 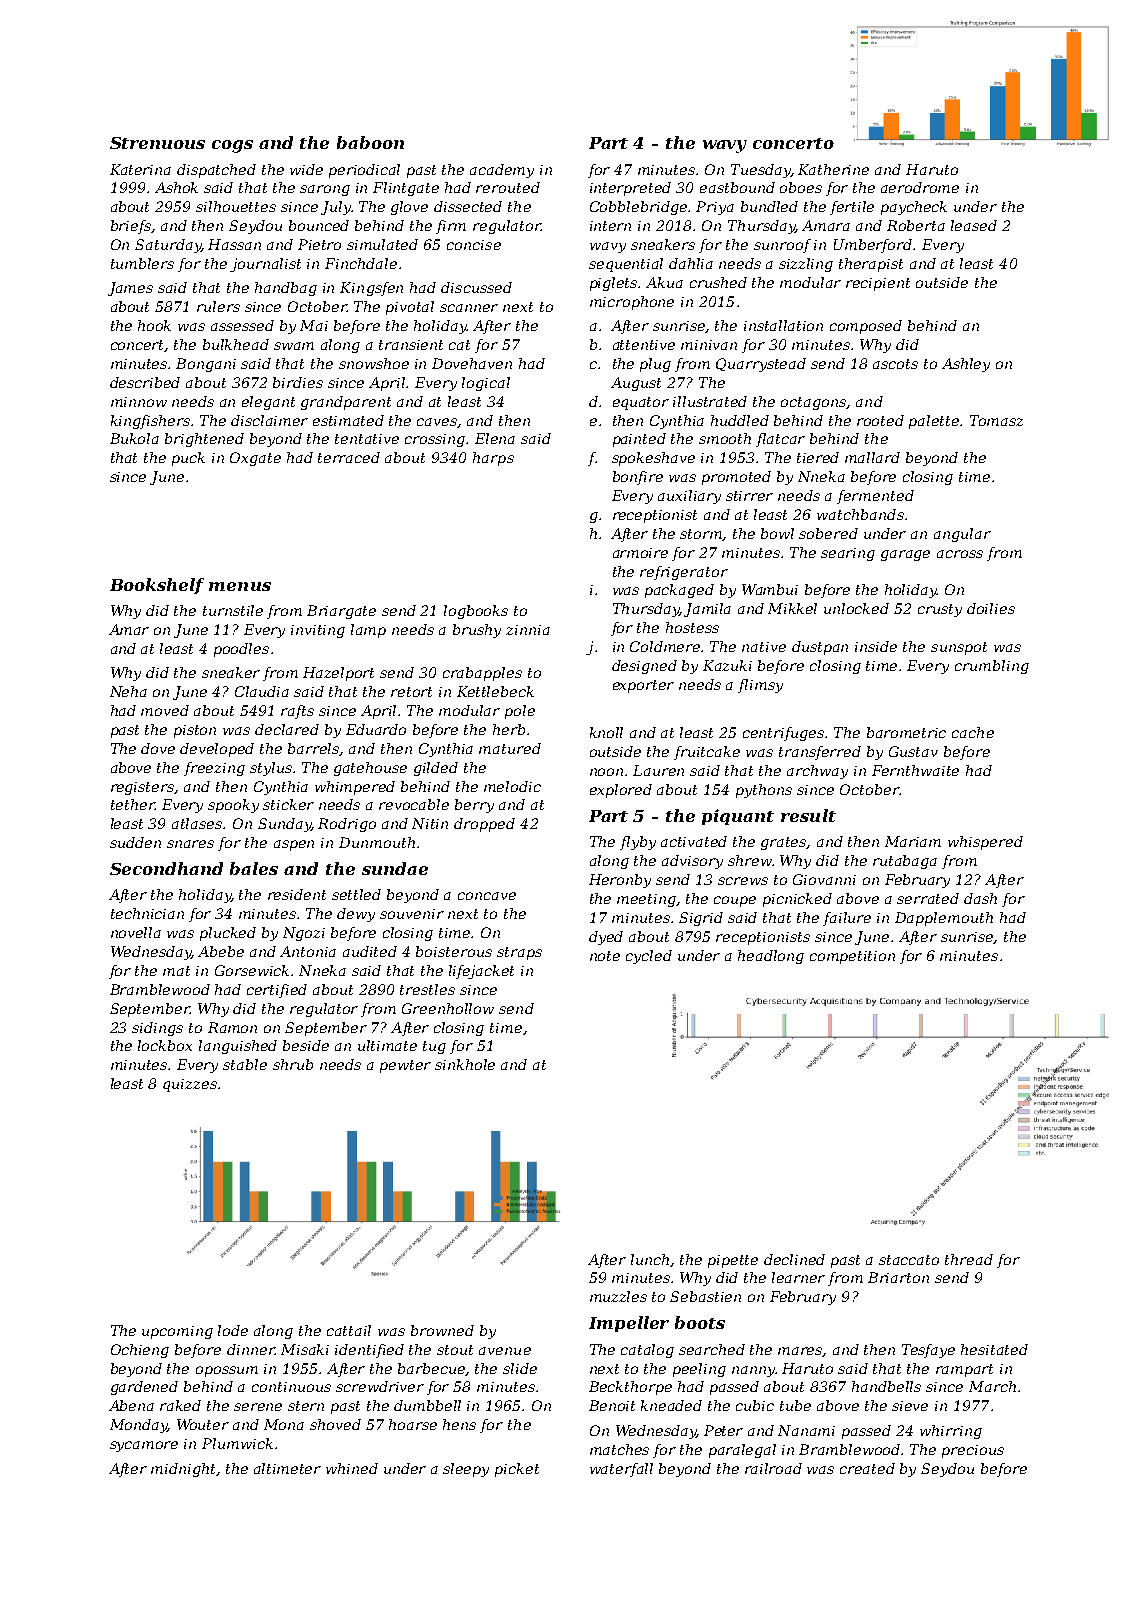 What do you see at coordinates (996, 420) in the screenshot?
I see `Tomasz` at bounding box center [996, 420].
